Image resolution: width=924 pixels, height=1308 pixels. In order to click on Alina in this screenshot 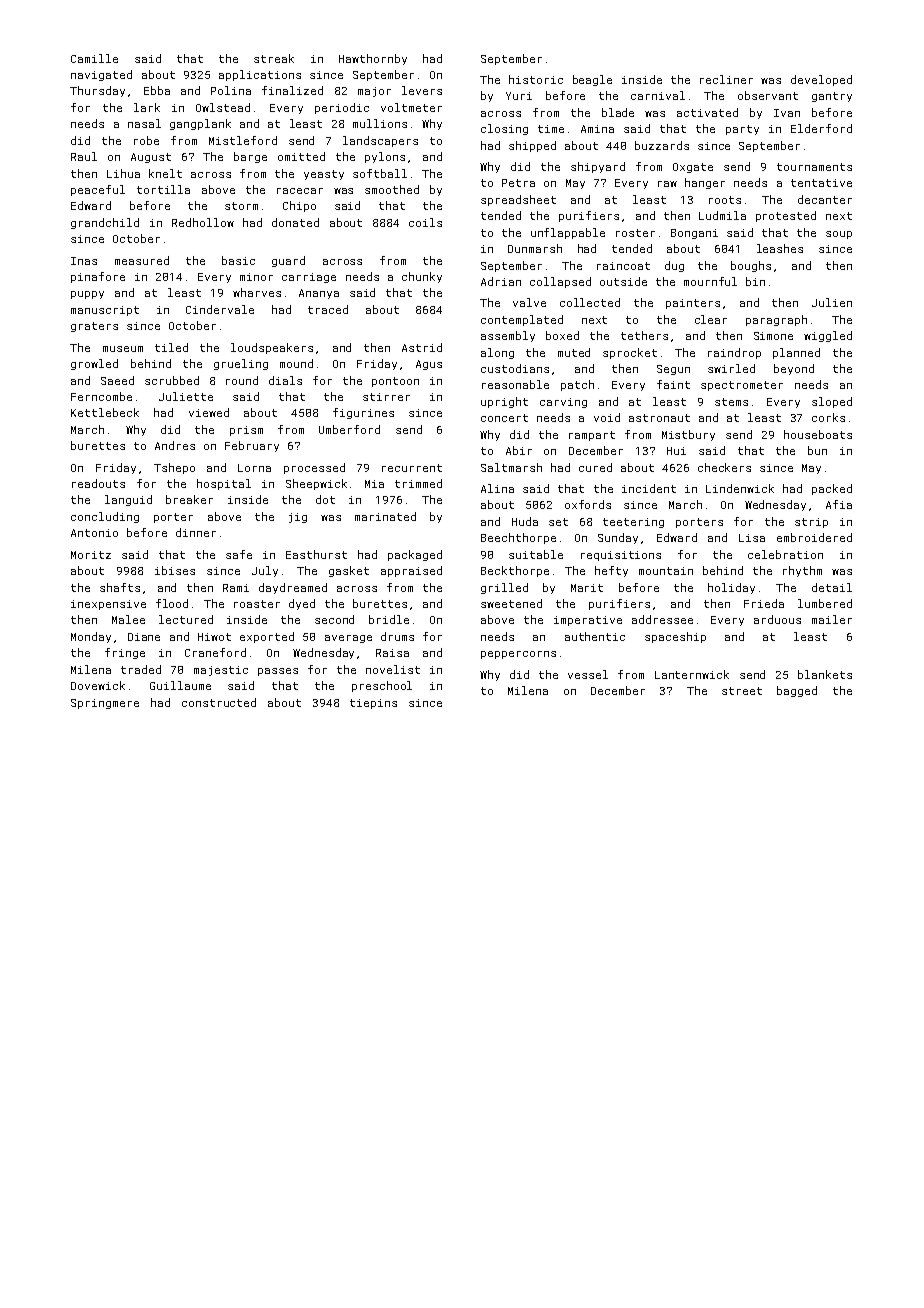, I will do `click(497, 488)`.
